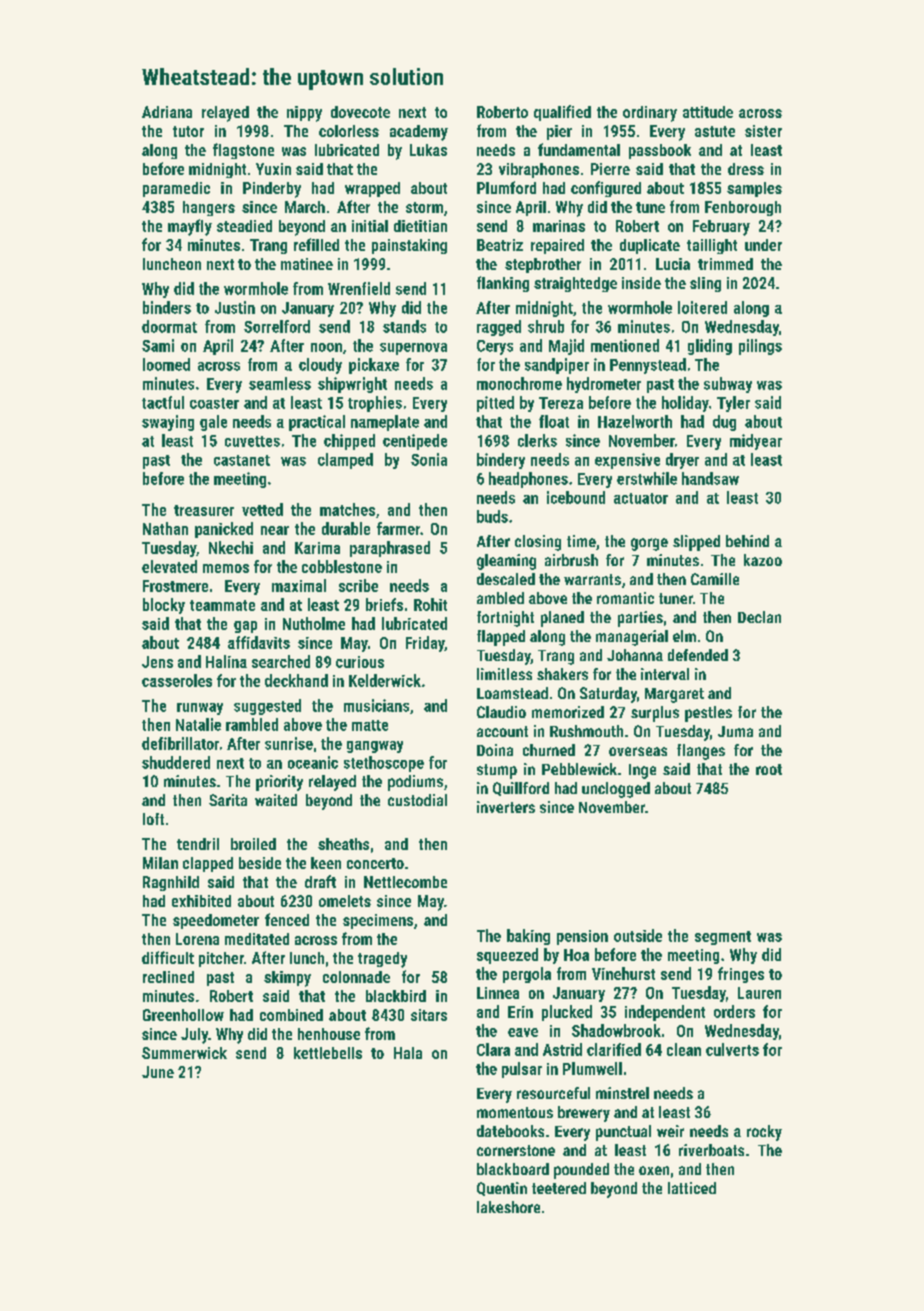  I want to click on handsaw, so click(710, 478).
